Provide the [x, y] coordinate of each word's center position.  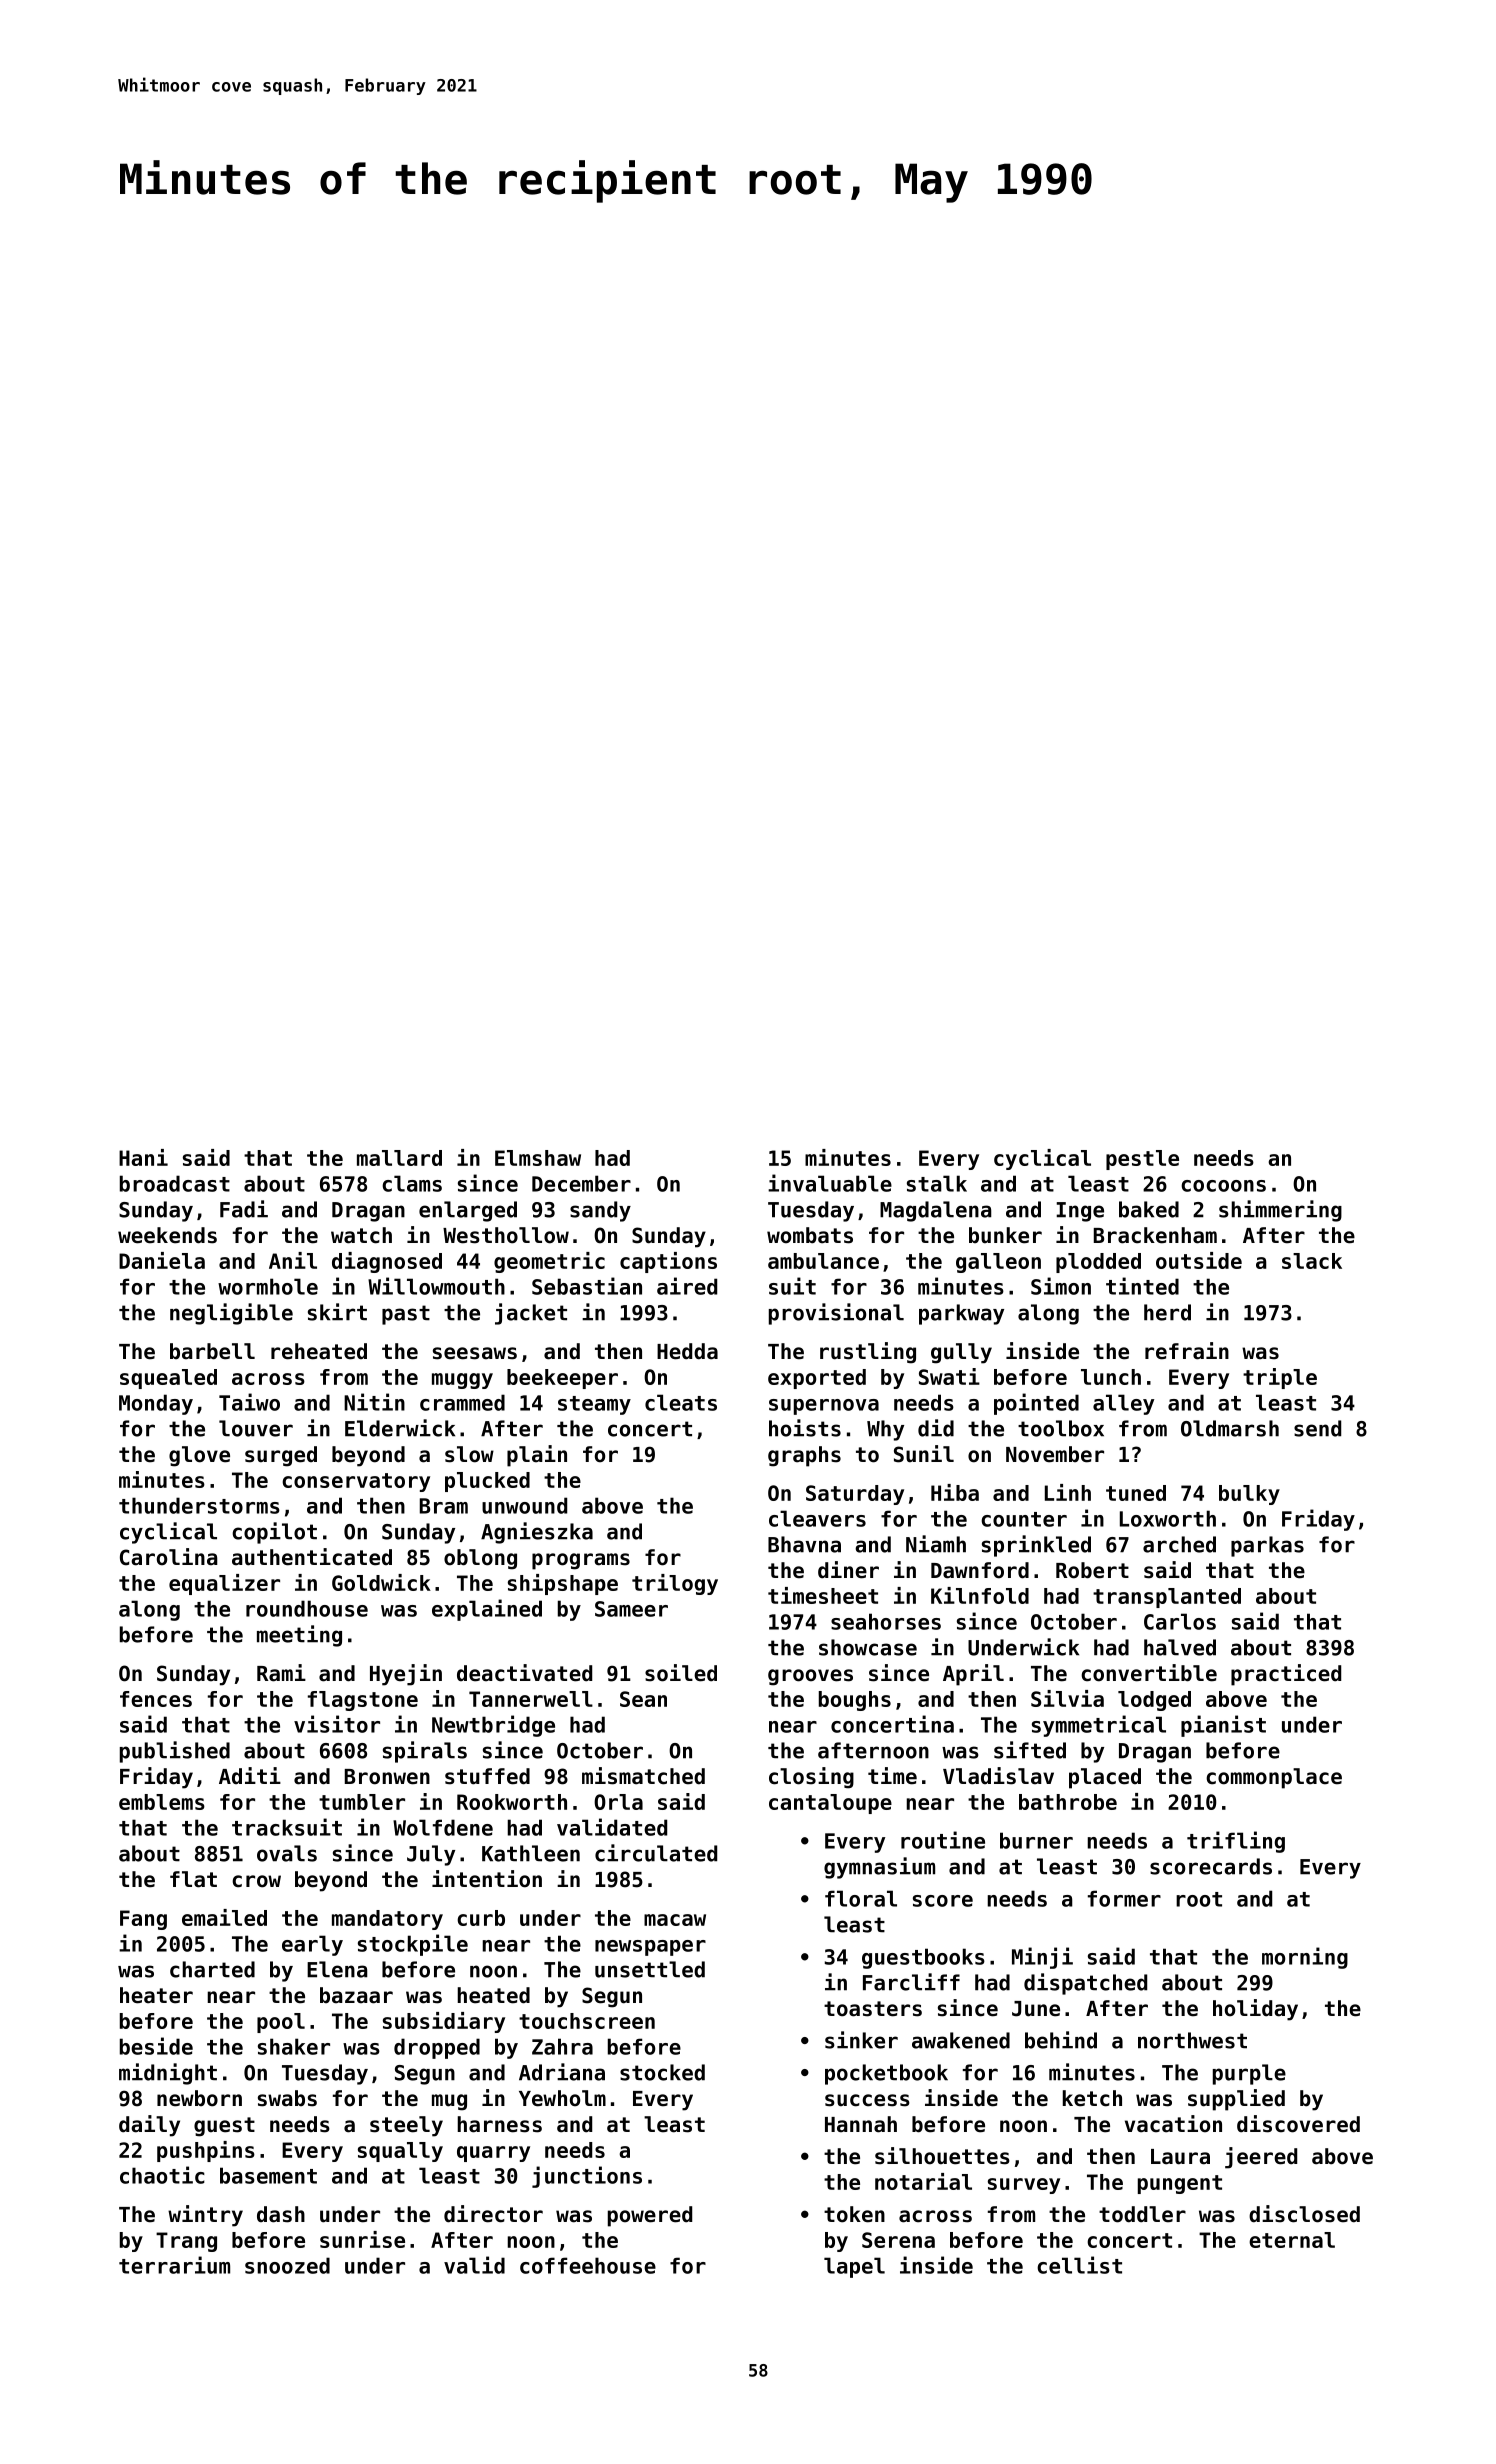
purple [1249, 2074]
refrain [1187, 1351]
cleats [681, 1402]
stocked [662, 2072]
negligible [231, 1314]
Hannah [861, 2124]
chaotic [162, 2175]
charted [212, 1969]
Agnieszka [537, 1533]
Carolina [169, 1557]
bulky [1249, 1495]
